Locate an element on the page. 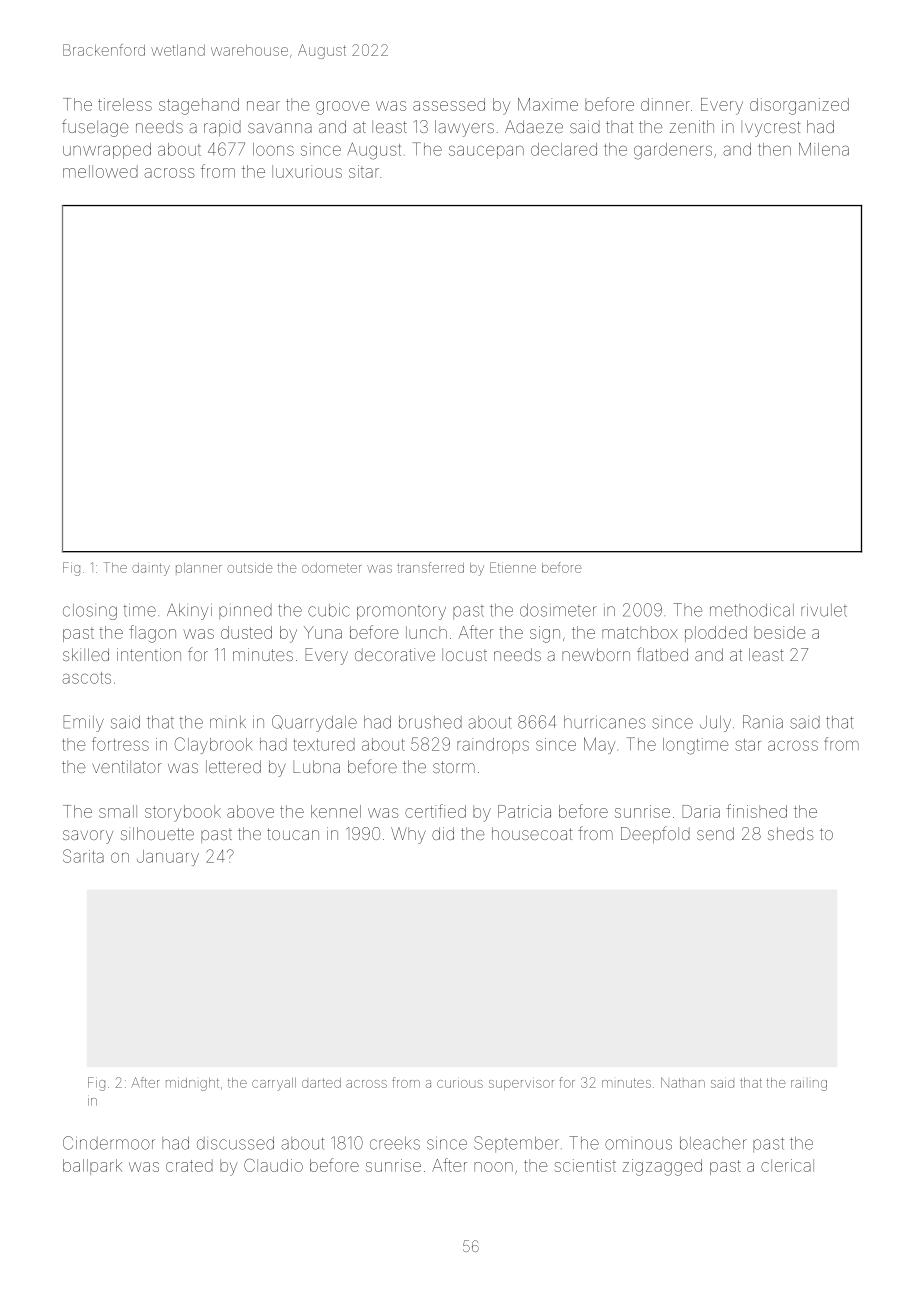 This page has height=1311, width=924. tireless is located at coordinates (125, 104).
